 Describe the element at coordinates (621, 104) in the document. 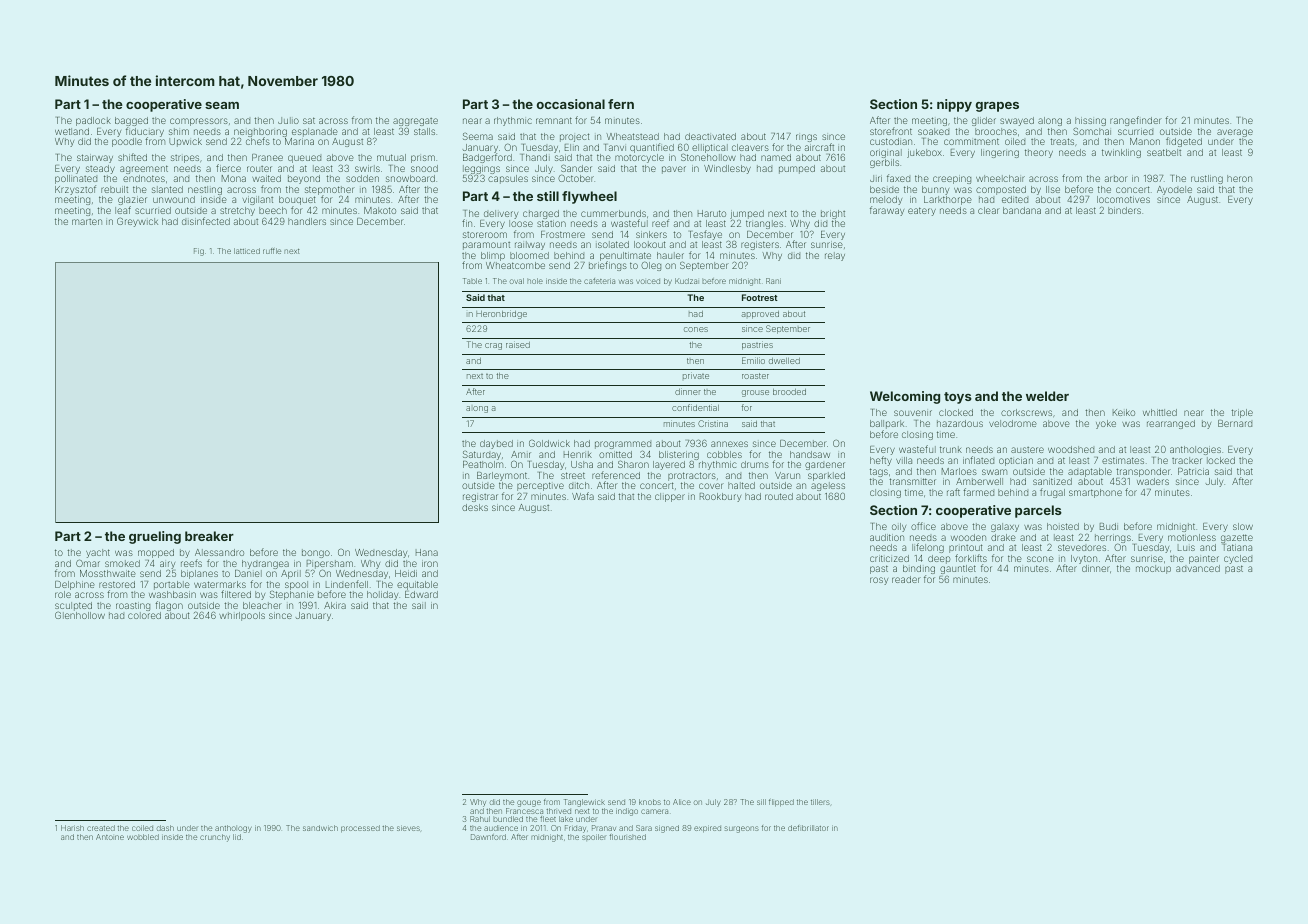

I see `fern` at that location.
